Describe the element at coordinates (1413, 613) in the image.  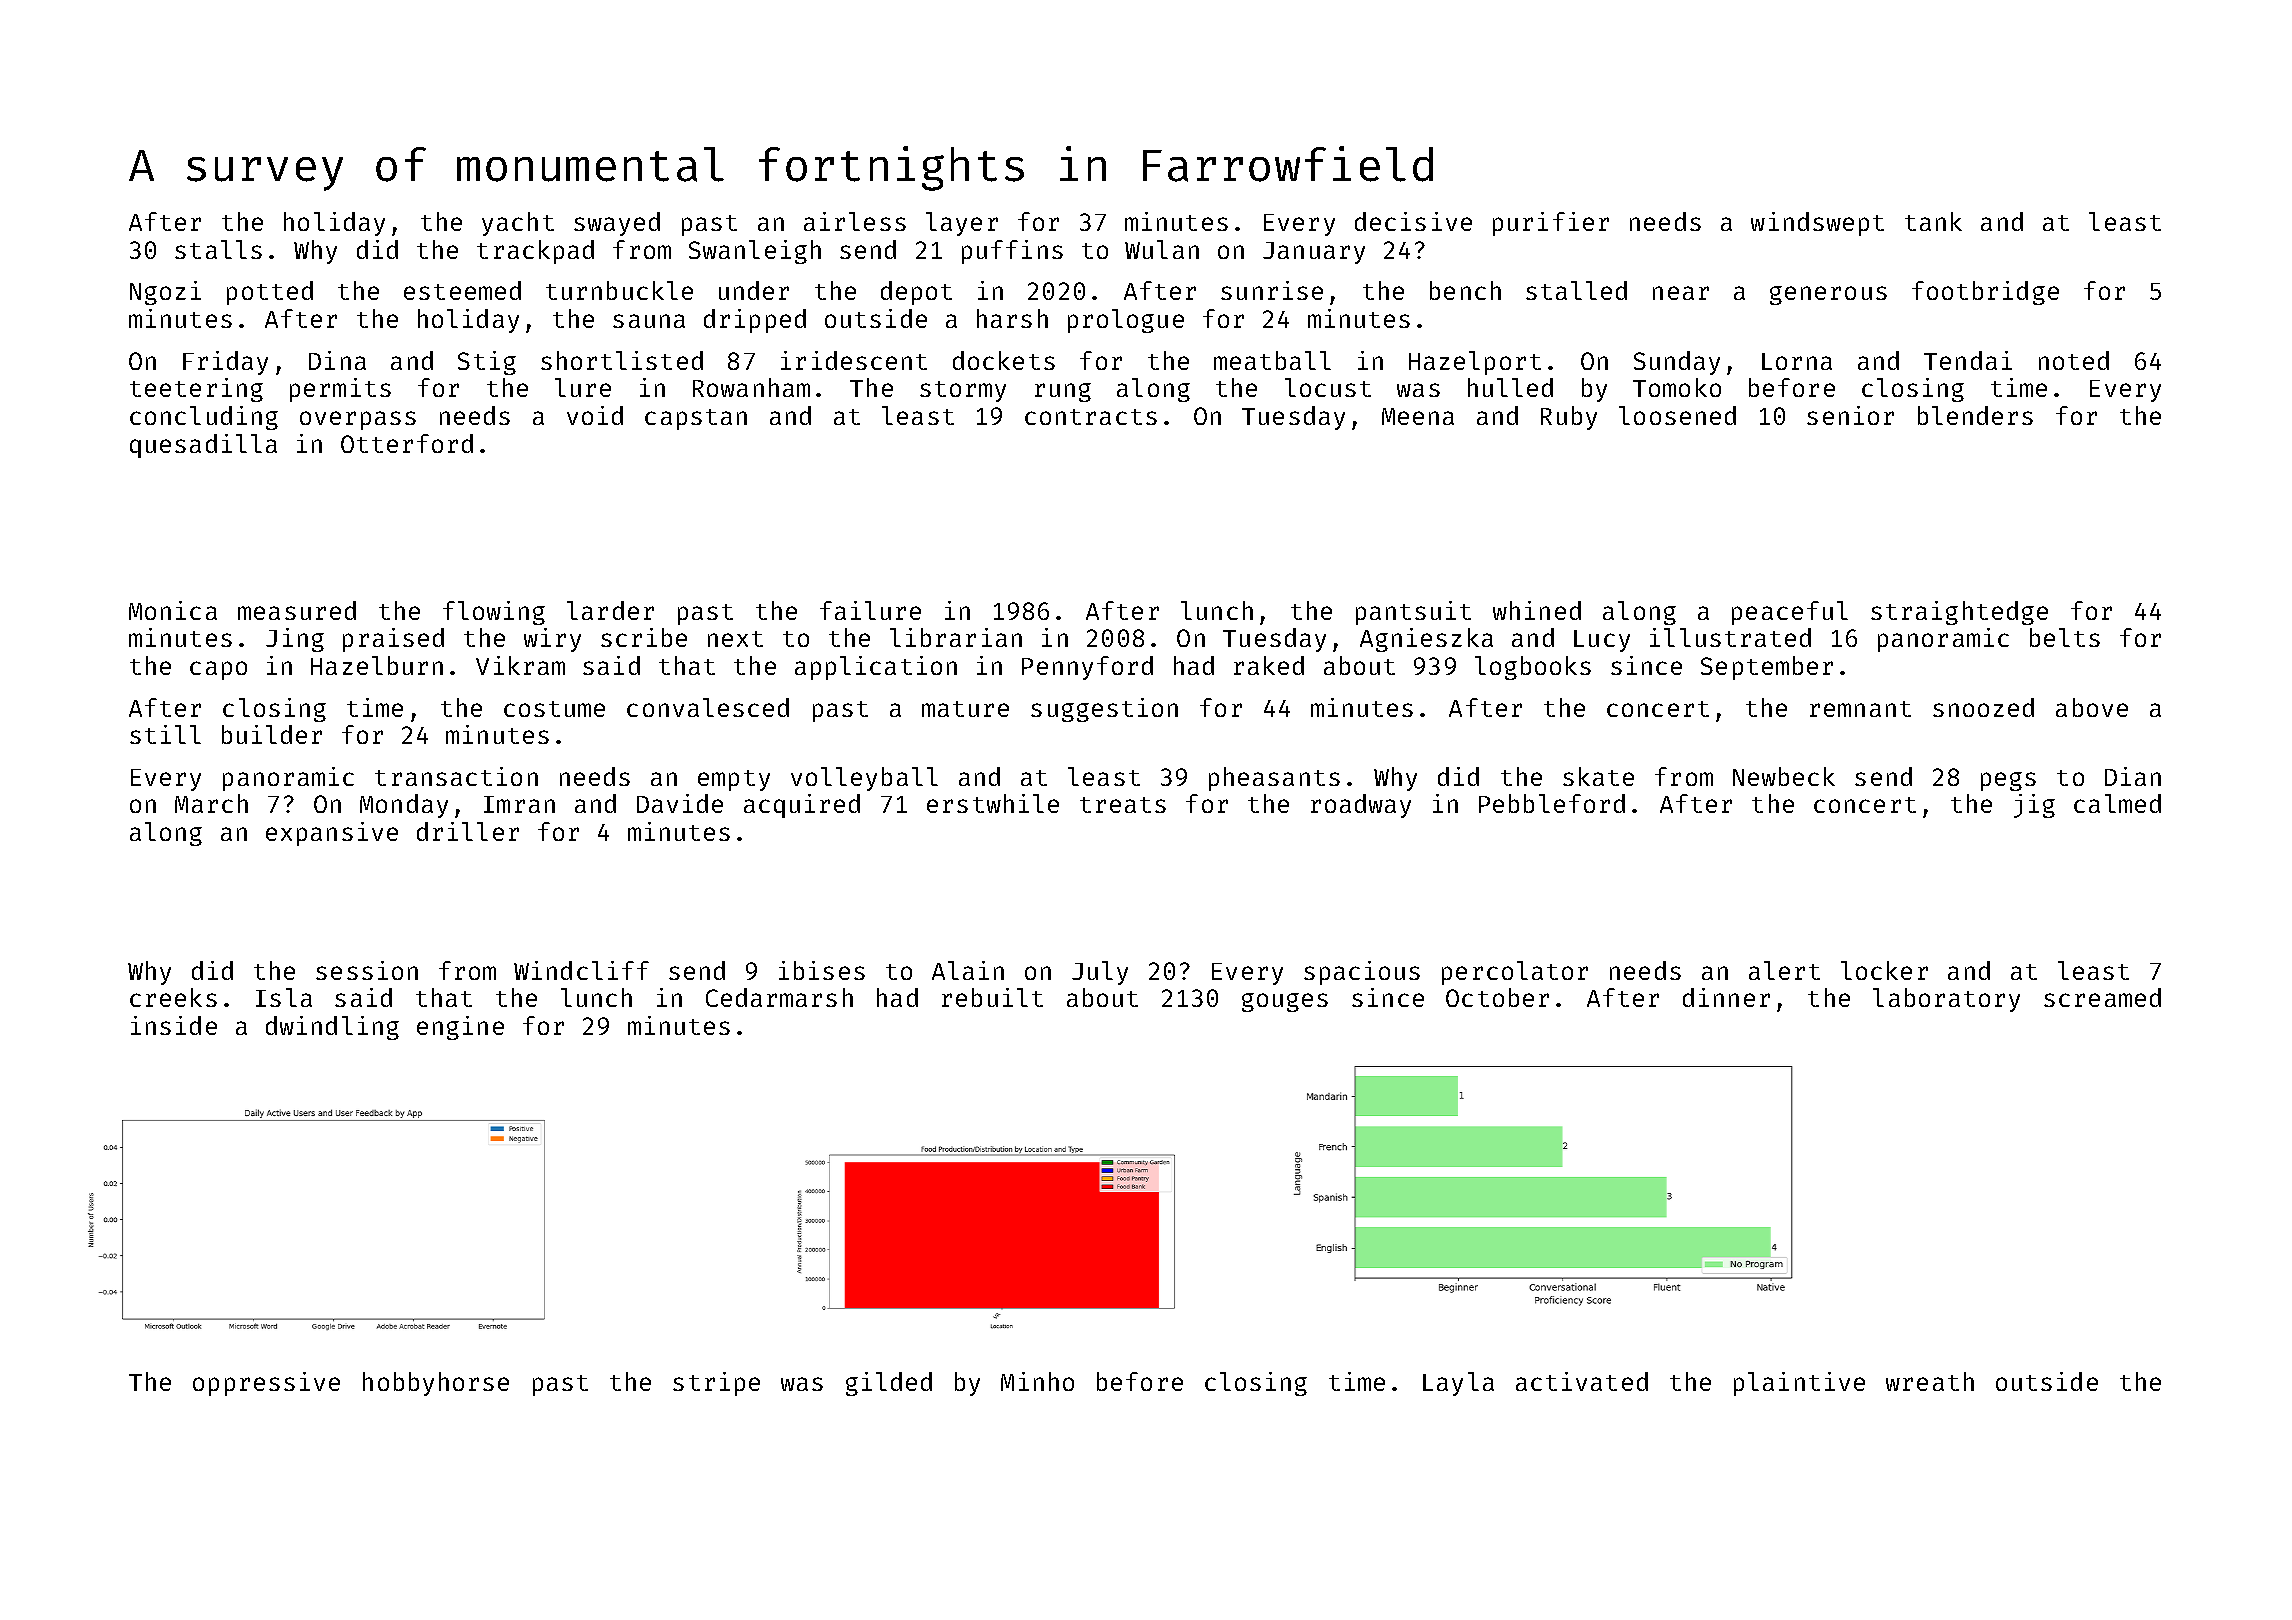
I see `pantsuit` at that location.
